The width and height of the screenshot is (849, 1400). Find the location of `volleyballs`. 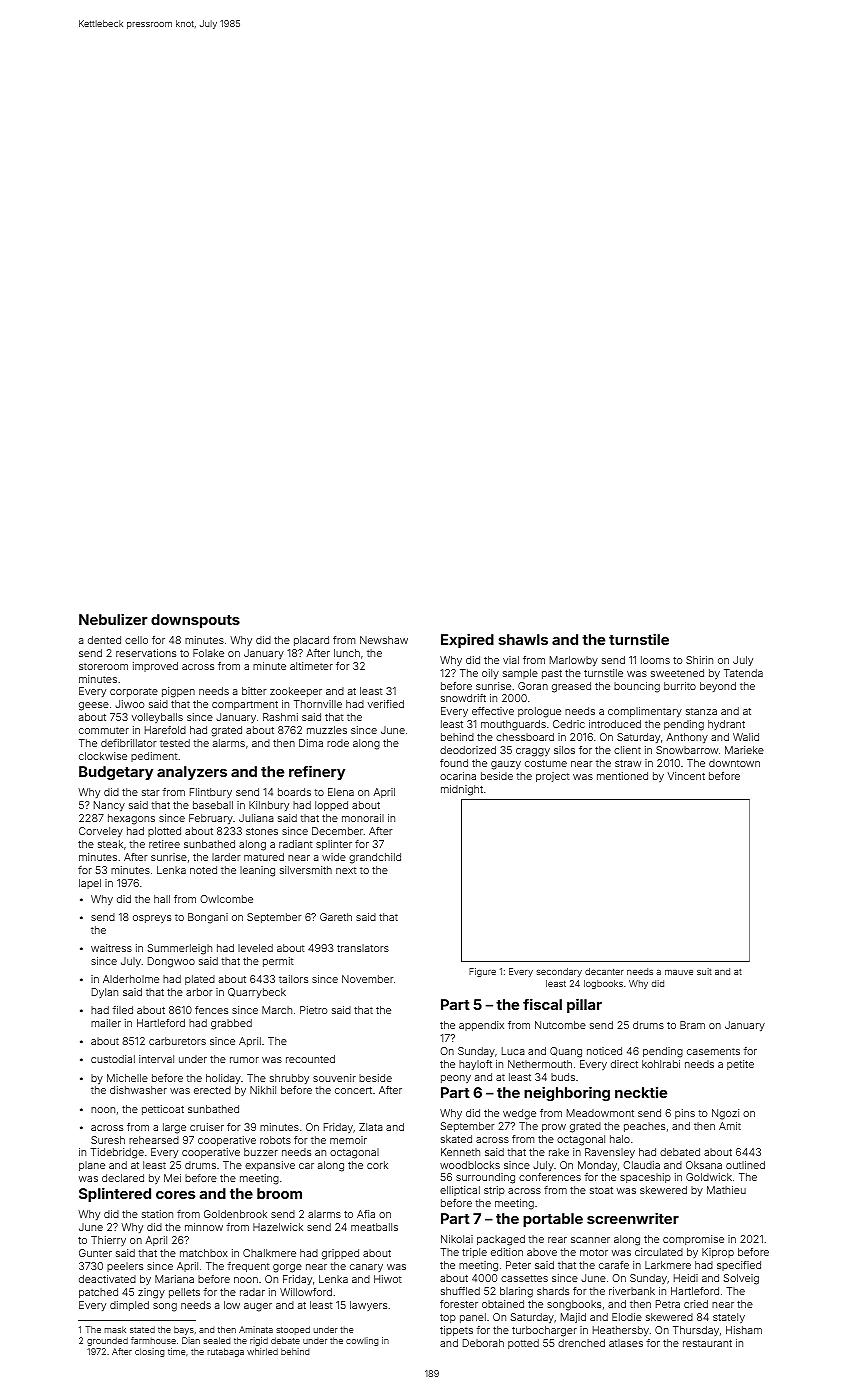

volleyballs is located at coordinates (157, 718).
